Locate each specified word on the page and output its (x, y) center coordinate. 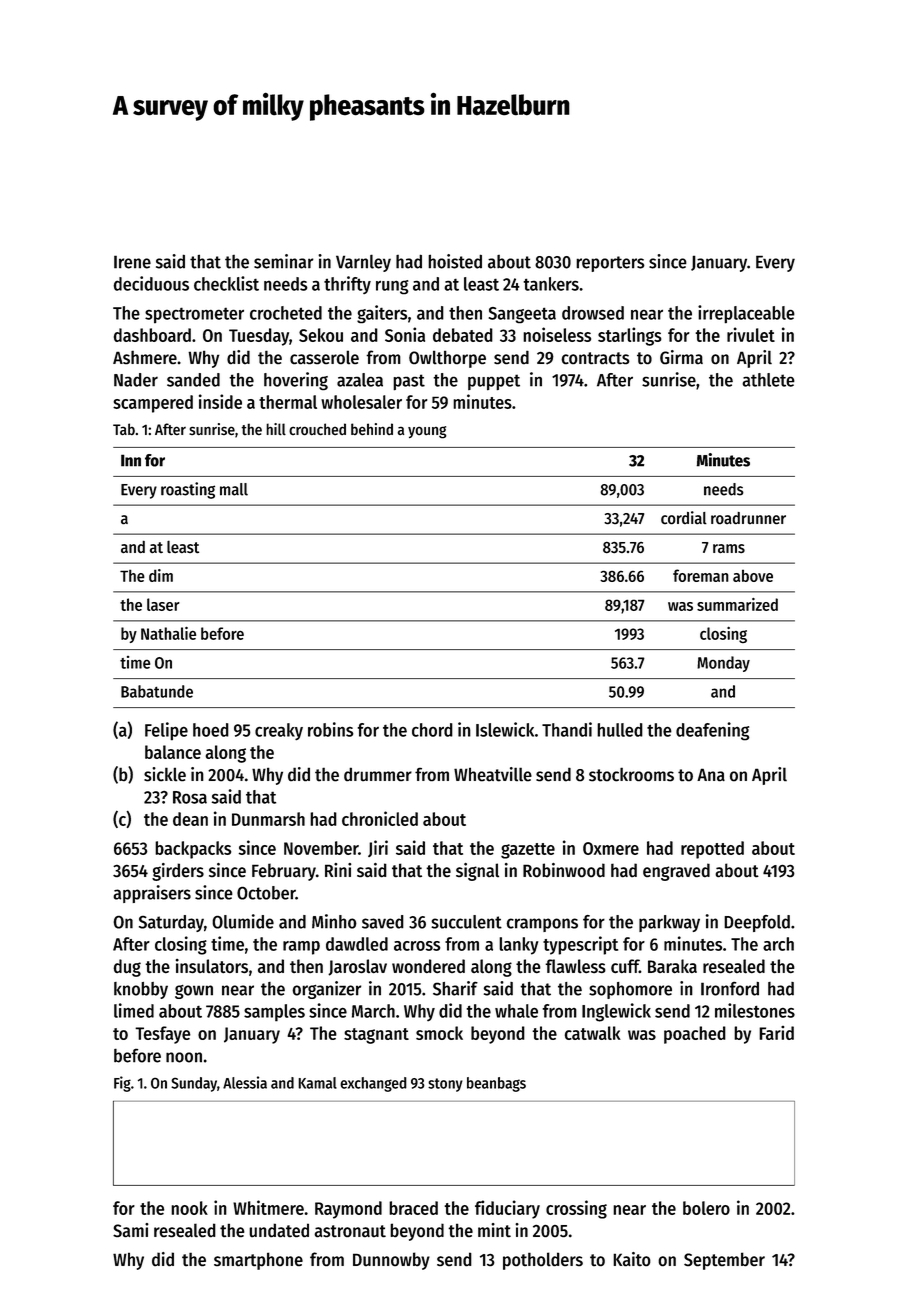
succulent (466, 922)
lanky (519, 946)
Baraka (672, 966)
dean (190, 819)
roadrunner (748, 518)
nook (189, 1208)
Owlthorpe (447, 359)
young (427, 432)
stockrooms (631, 774)
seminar (284, 261)
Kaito (632, 1259)
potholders (543, 1261)
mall (234, 489)
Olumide (243, 921)
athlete (768, 380)
